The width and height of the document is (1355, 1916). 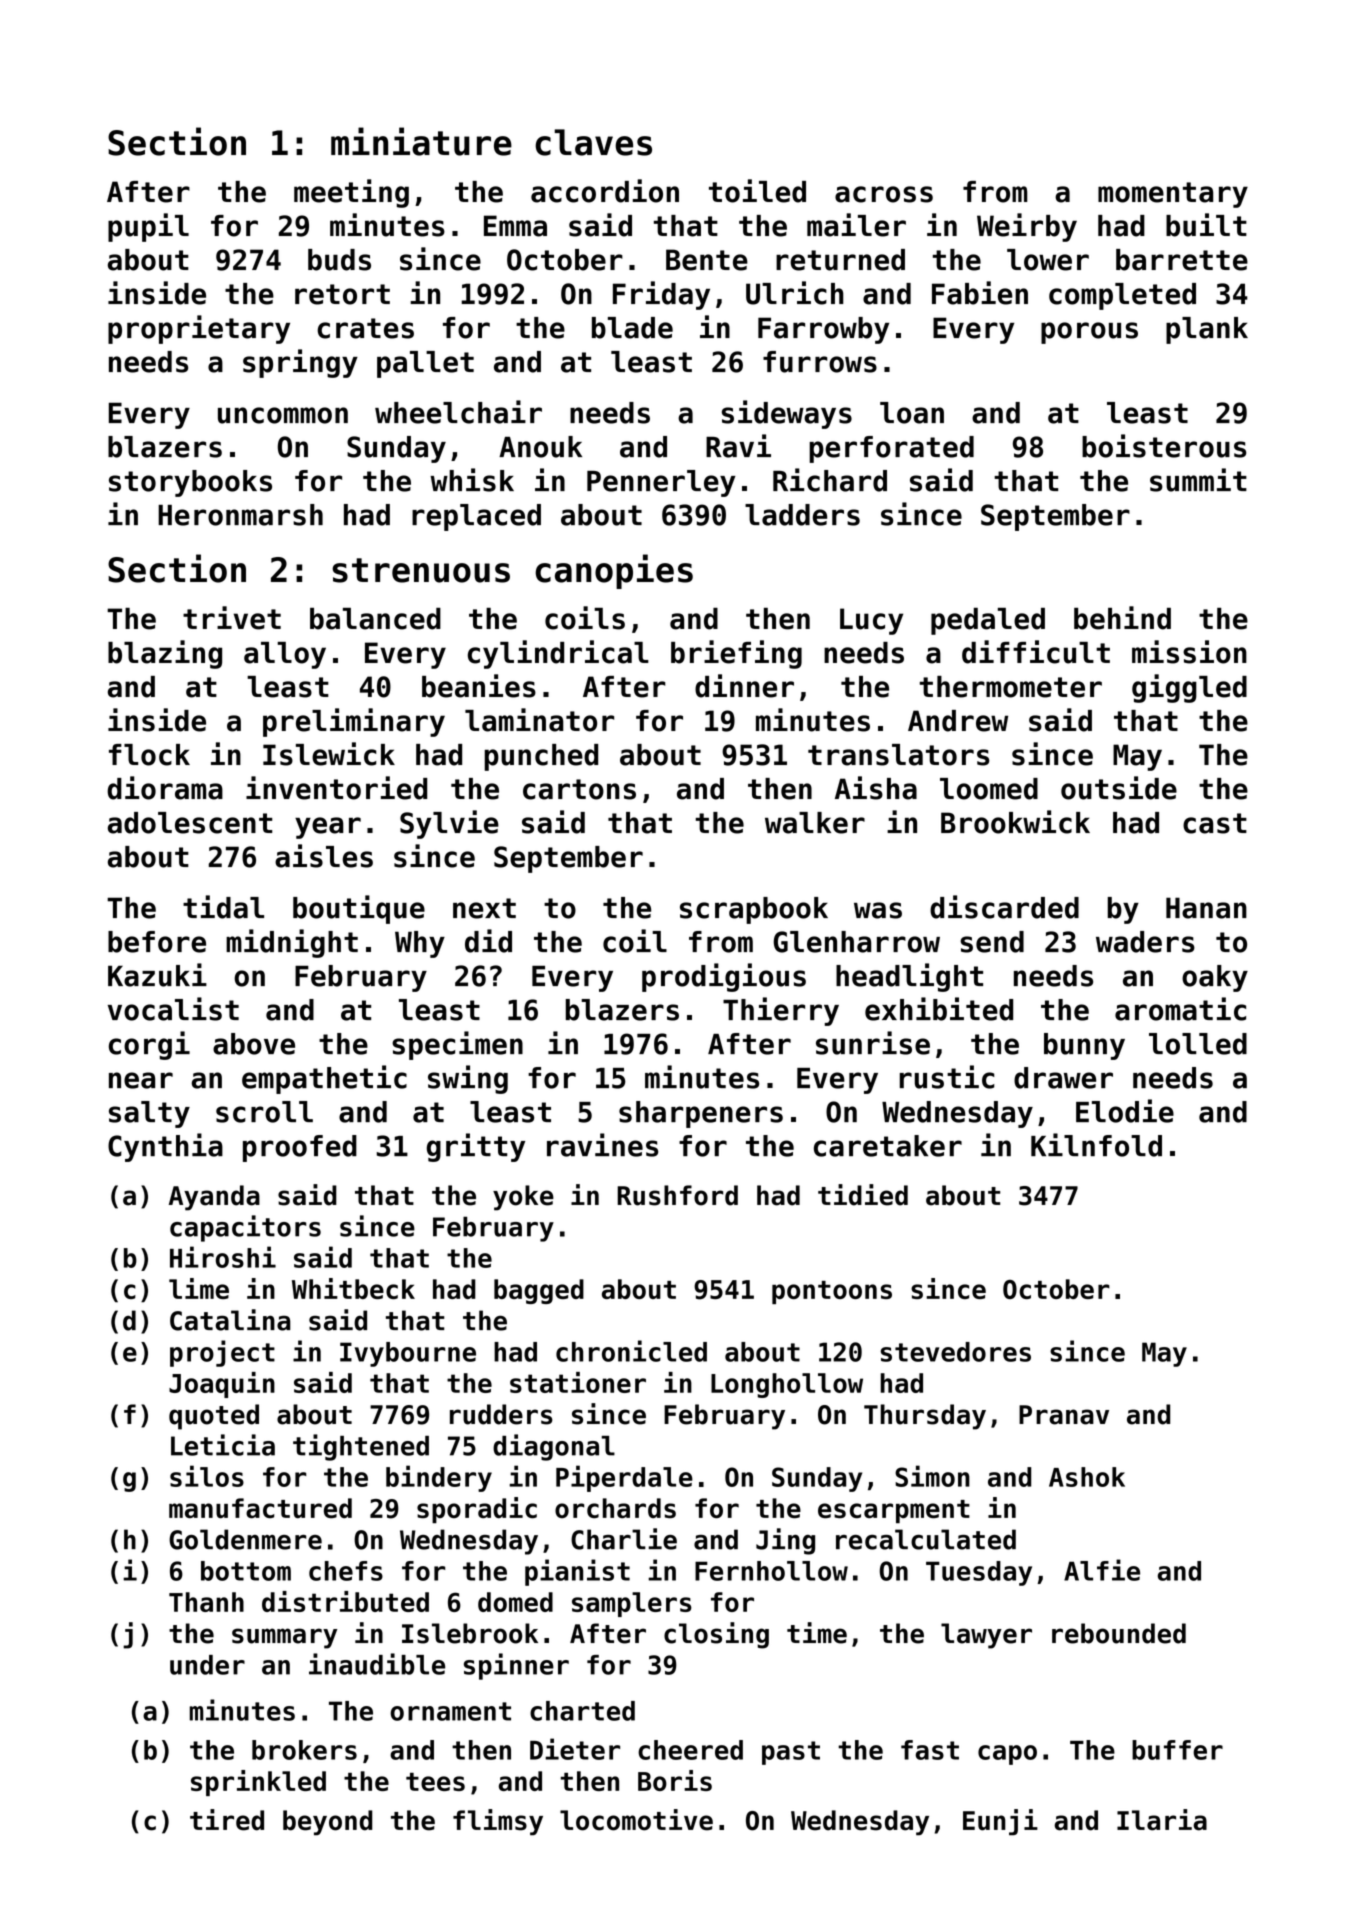 I want to click on mission, so click(x=1189, y=652).
